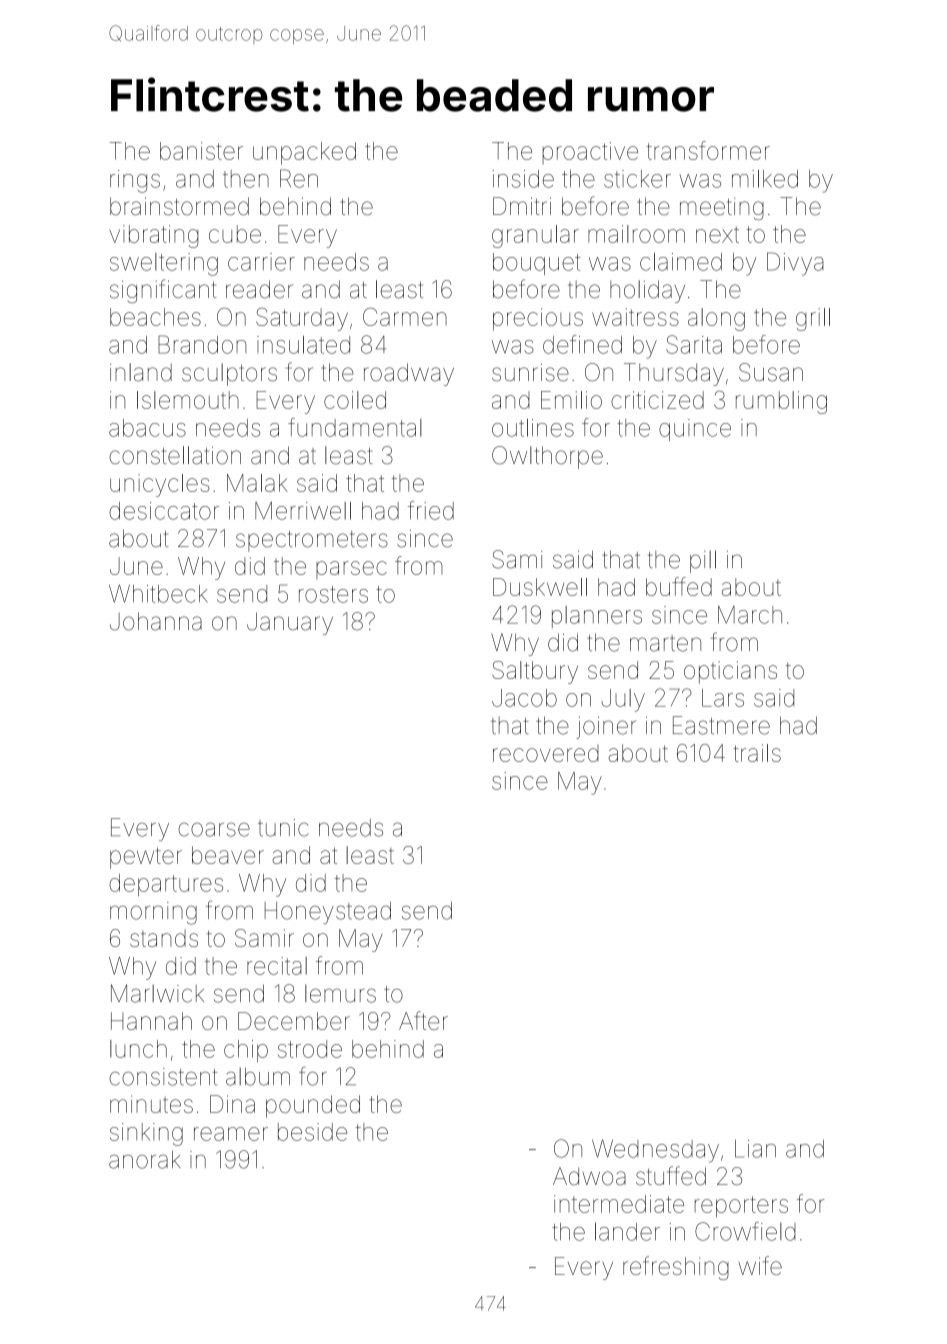 This screenshot has height=1344, width=947. I want to click on pewter, so click(146, 858).
